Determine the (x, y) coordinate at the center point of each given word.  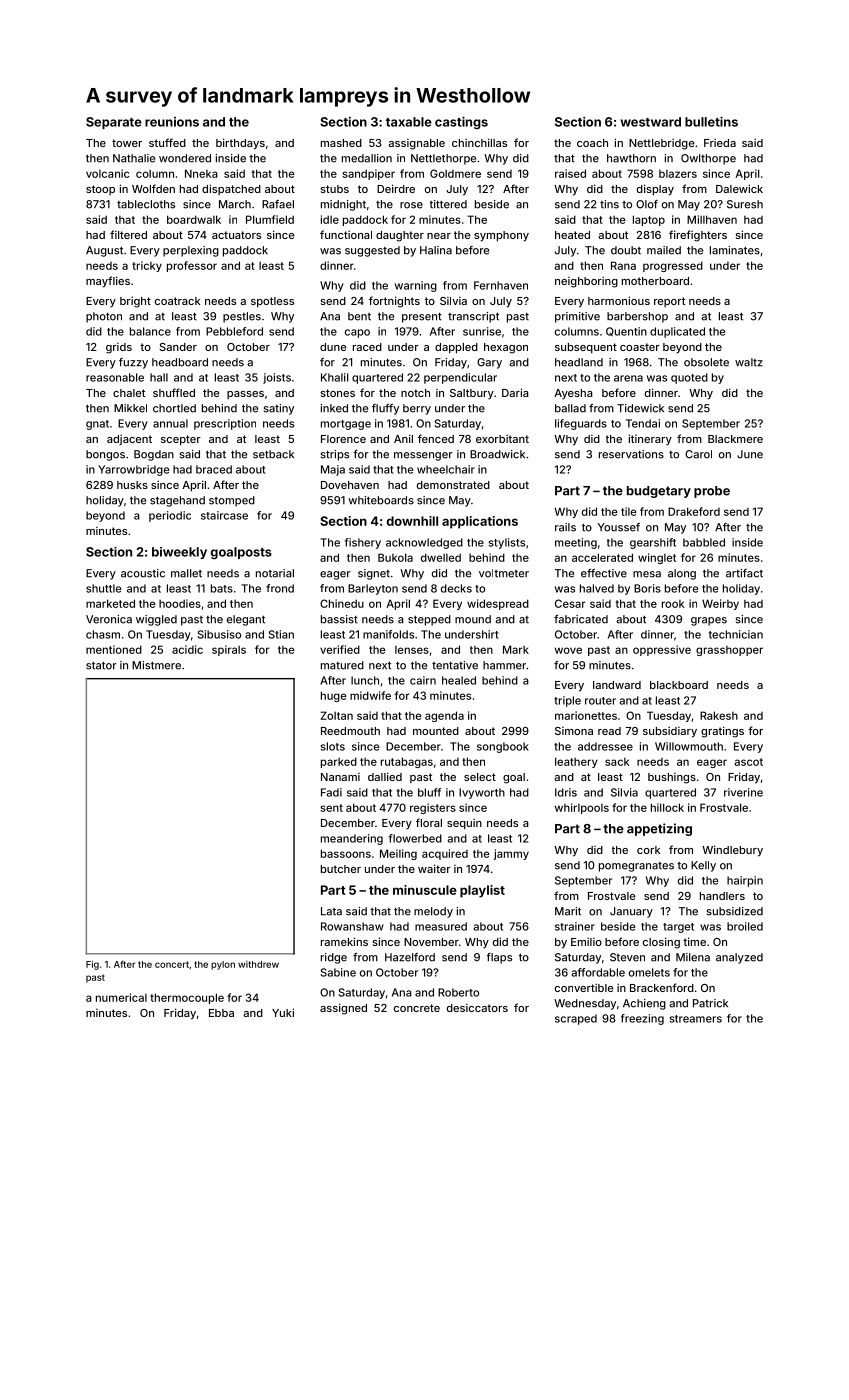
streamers (696, 1019)
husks (132, 485)
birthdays (240, 144)
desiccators (477, 1008)
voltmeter (504, 573)
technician (736, 634)
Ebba (221, 1013)
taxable (409, 122)
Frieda (720, 142)
